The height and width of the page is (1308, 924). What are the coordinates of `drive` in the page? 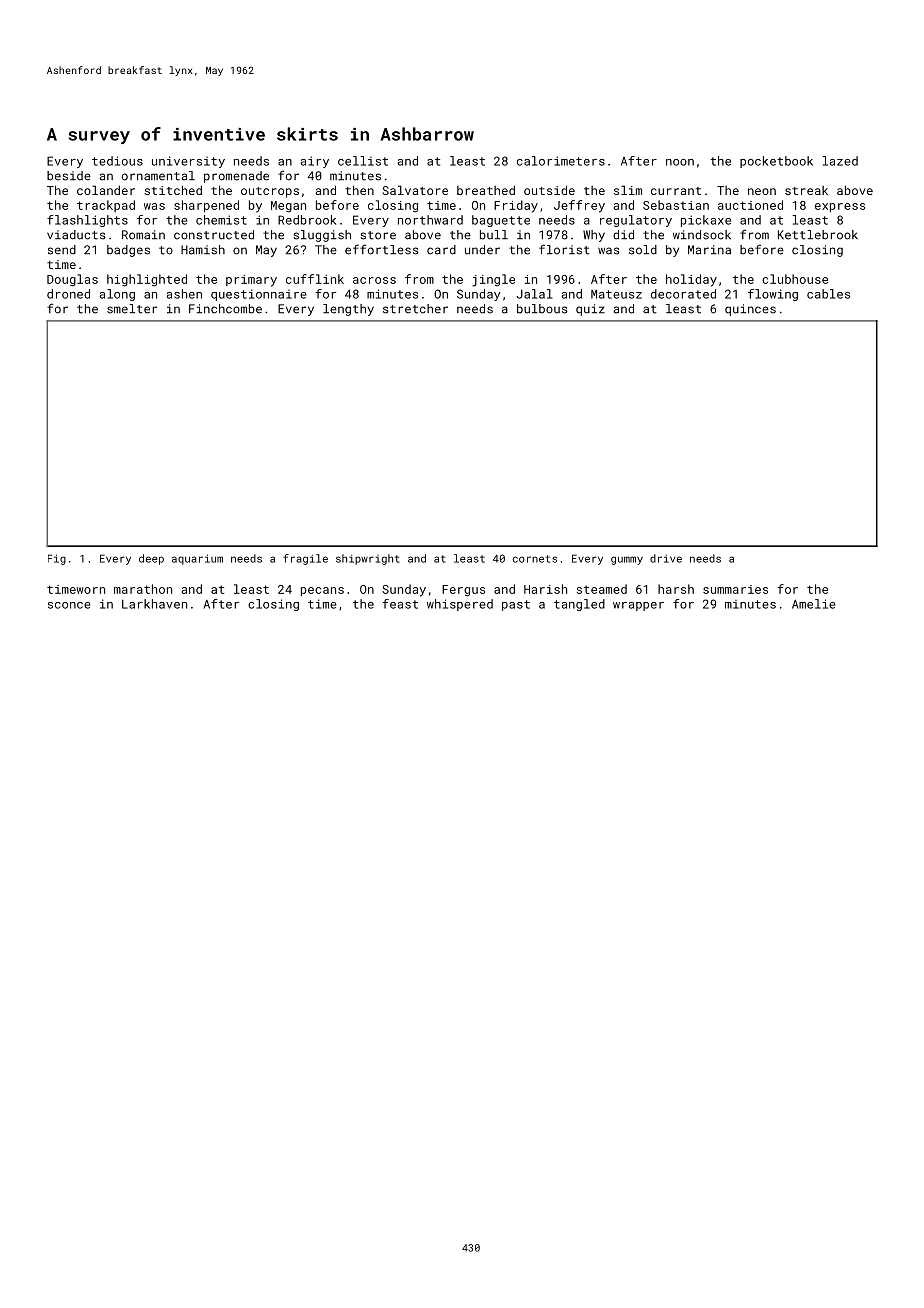 It's located at (666, 558).
